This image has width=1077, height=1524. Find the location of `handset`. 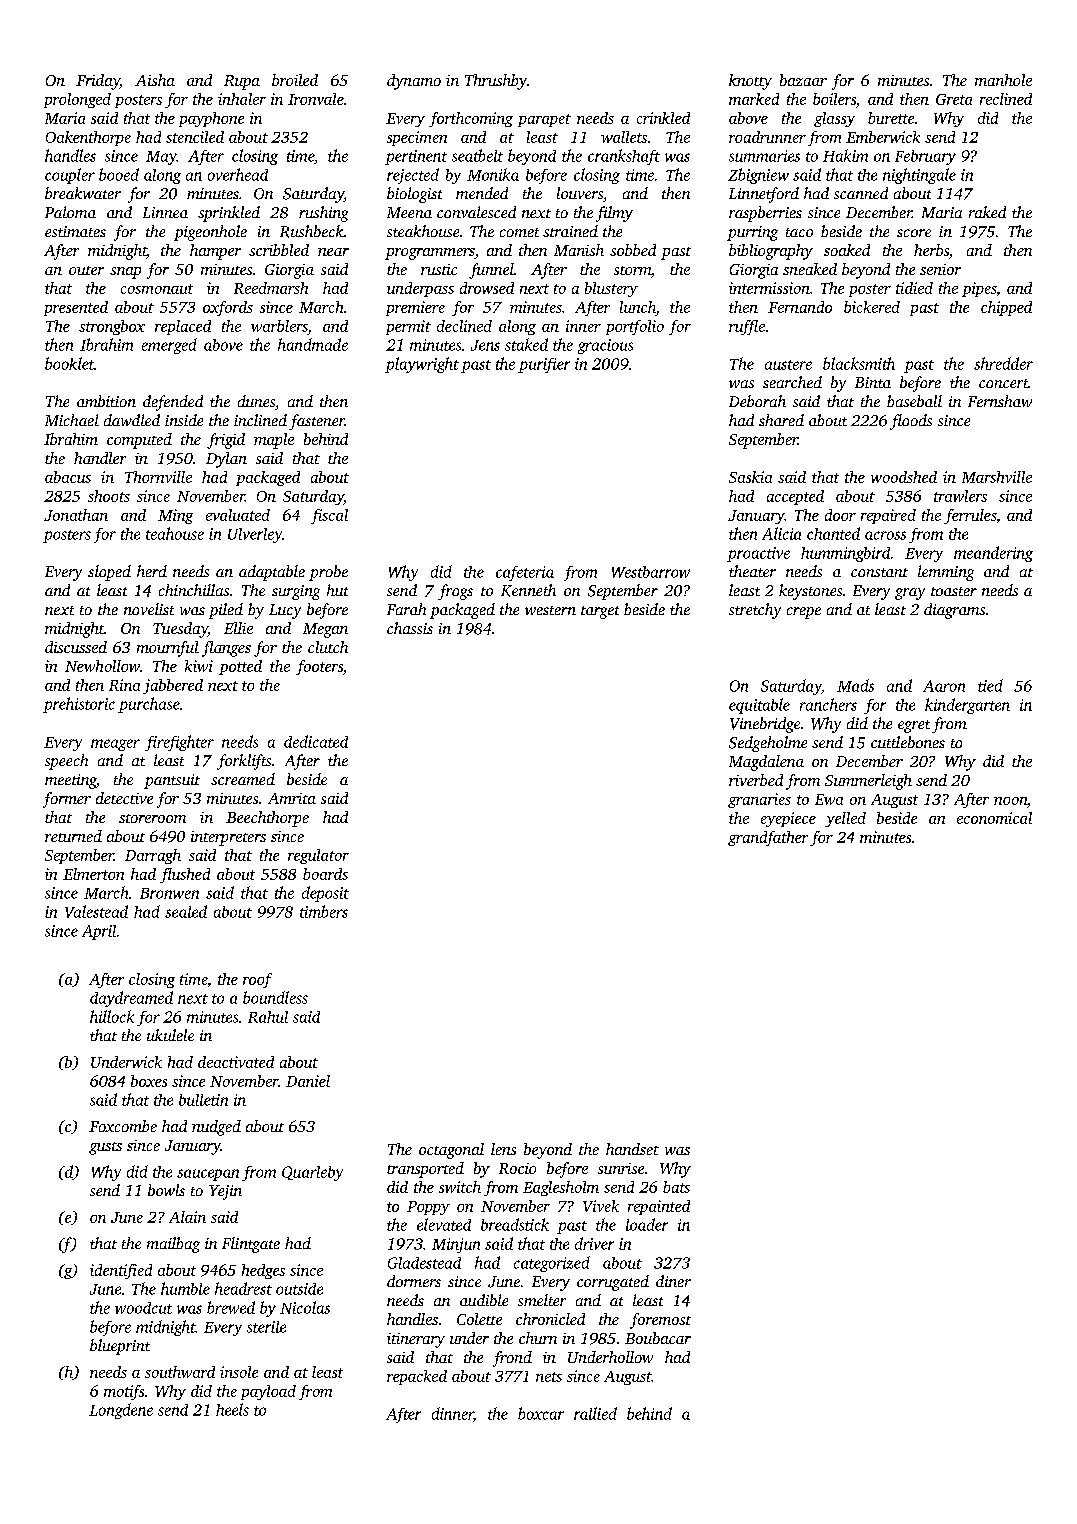

handset is located at coordinates (632, 1149).
